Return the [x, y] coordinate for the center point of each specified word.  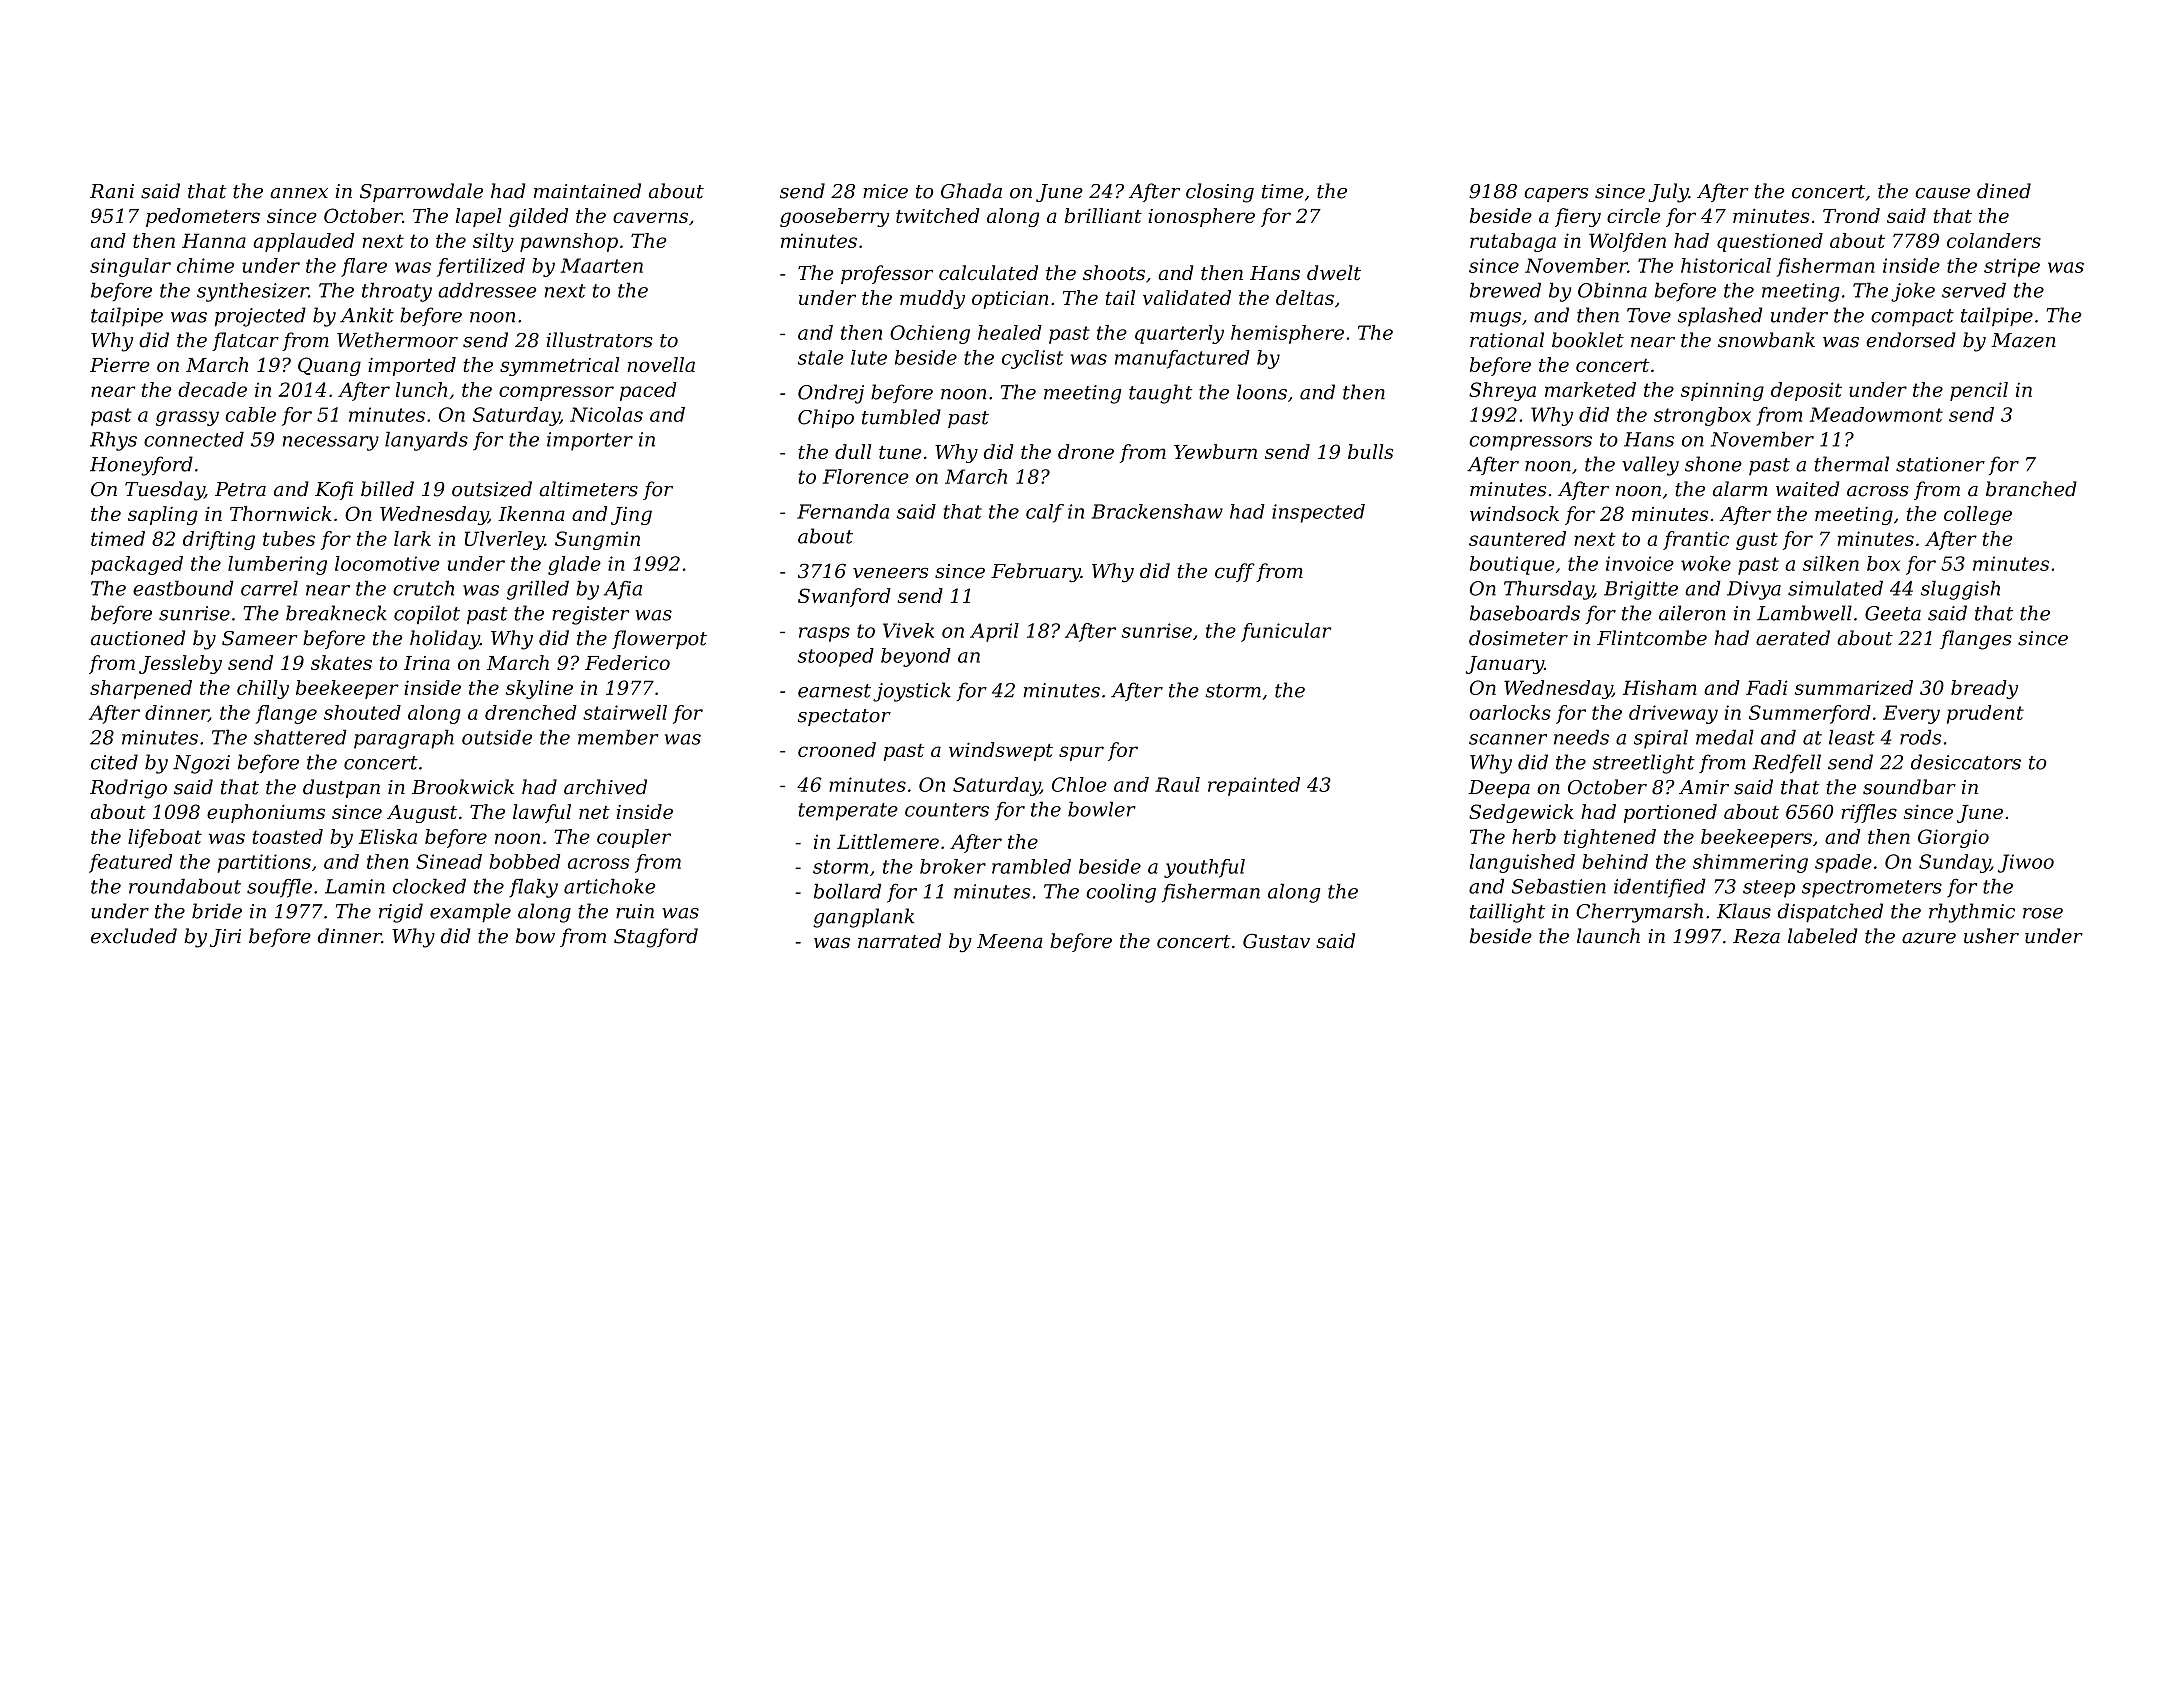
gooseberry [834, 217]
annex [299, 193]
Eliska [388, 836]
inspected [1318, 513]
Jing [631, 516]
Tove [1649, 315]
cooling [1121, 893]
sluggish [1960, 590]
